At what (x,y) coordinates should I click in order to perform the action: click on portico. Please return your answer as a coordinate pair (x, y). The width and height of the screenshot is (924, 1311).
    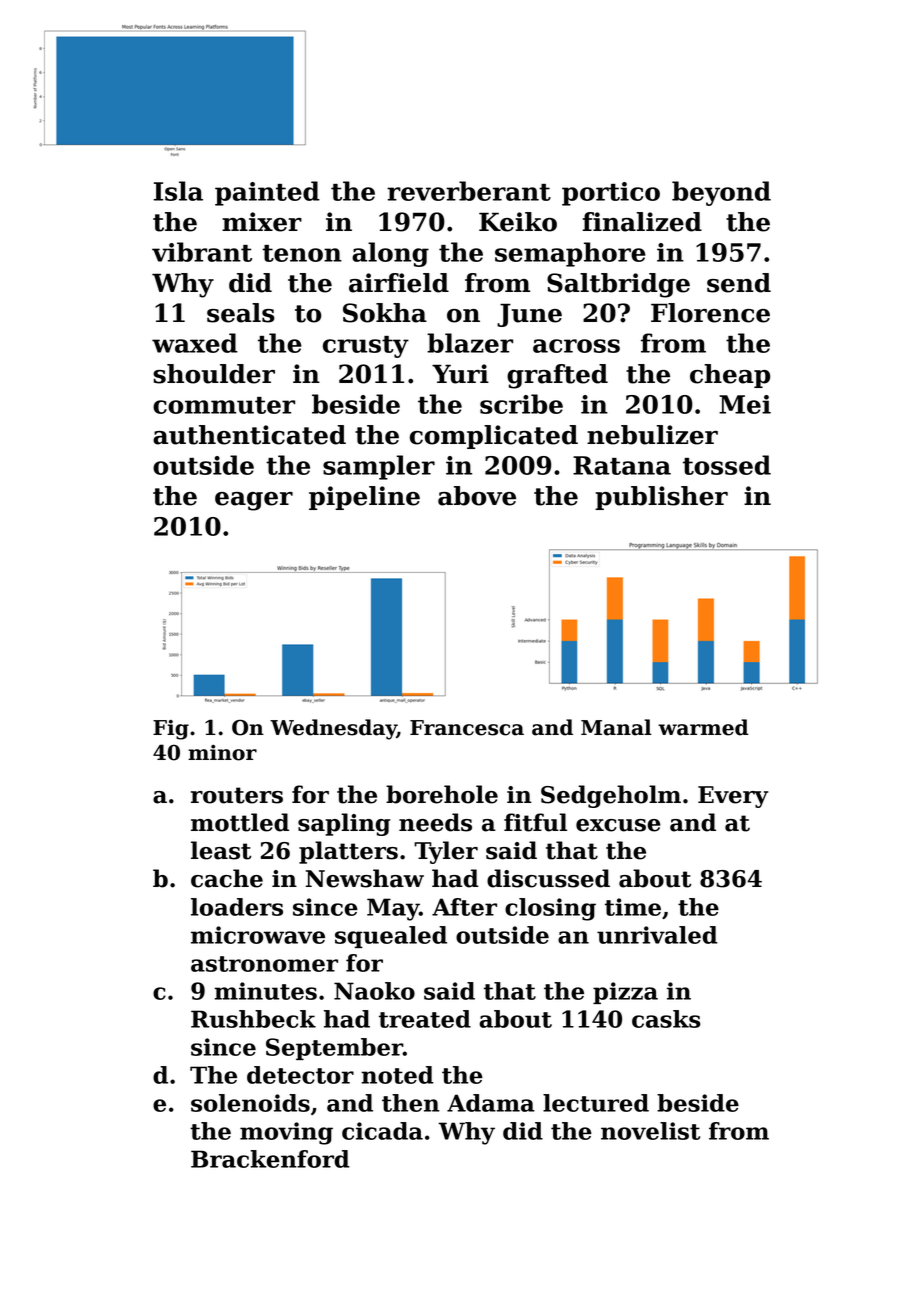
    Looking at the image, I should click on (611, 194).
